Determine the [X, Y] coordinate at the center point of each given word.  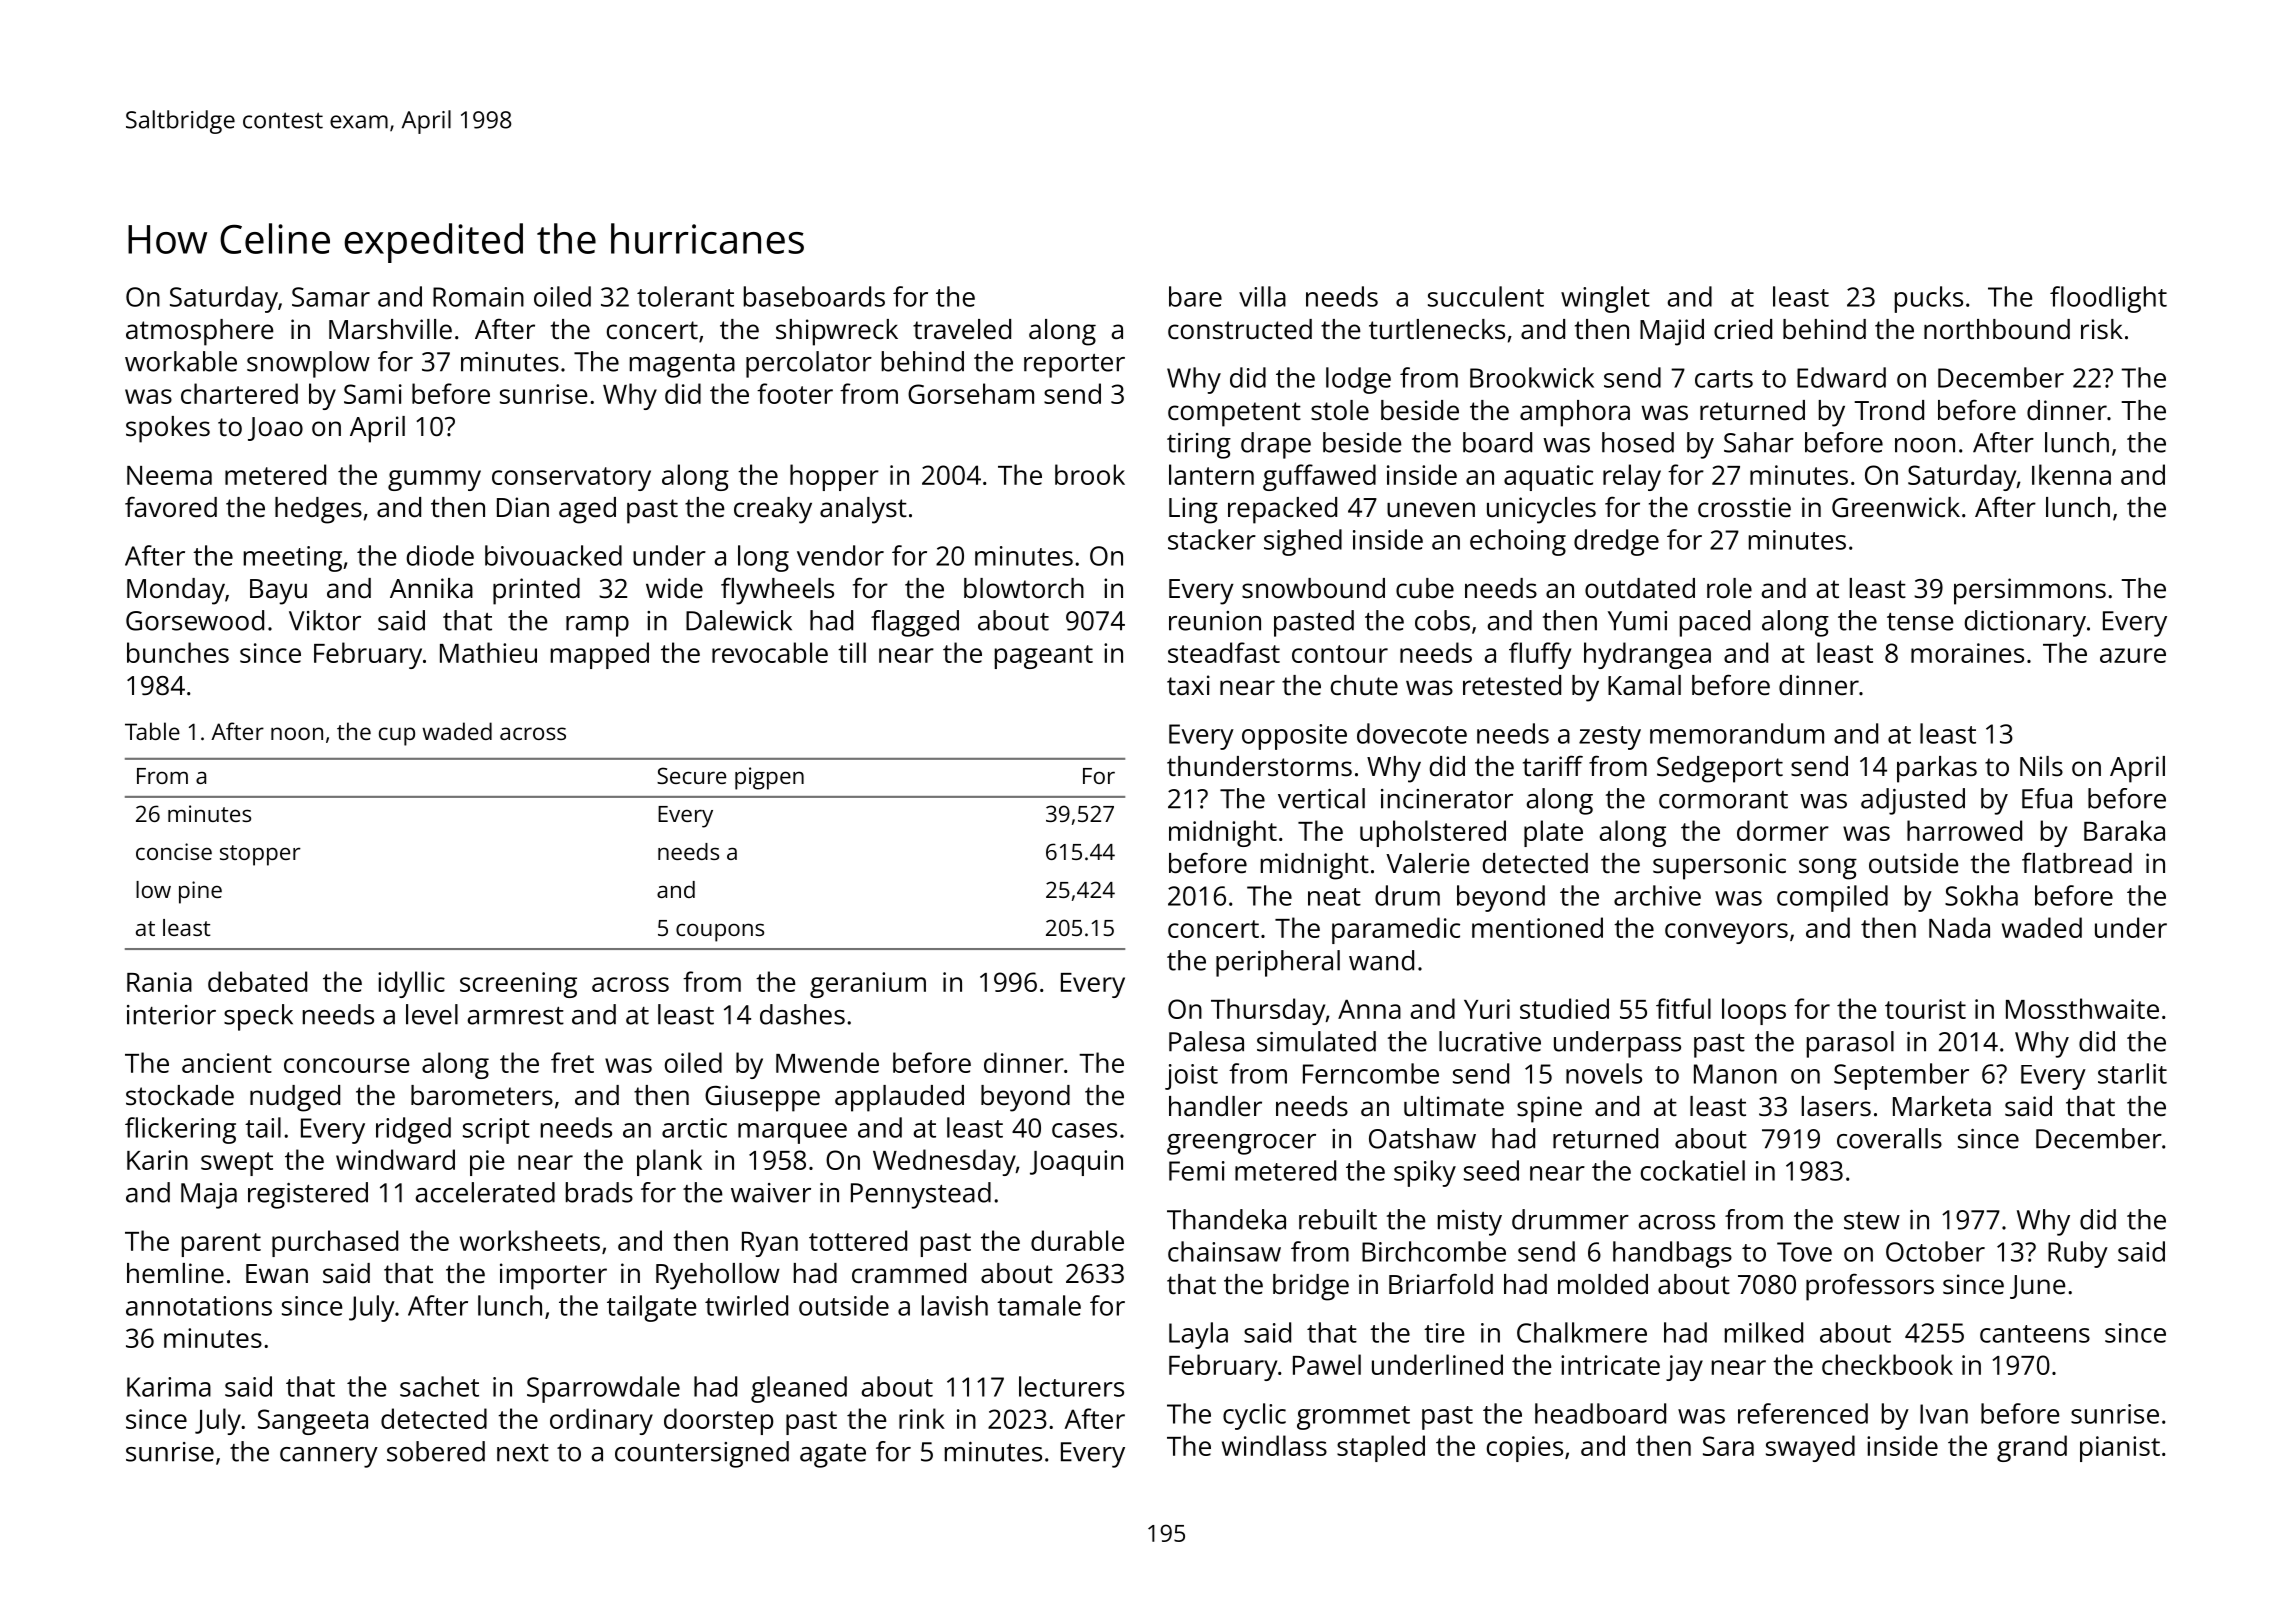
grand [2032, 1448]
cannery [329, 1457]
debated [257, 981]
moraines [1967, 653]
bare [1195, 296]
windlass [1274, 1445]
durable [1077, 1240]
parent [221, 1245]
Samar [331, 297]
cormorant [1723, 800]
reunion [1215, 621]
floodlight [2108, 299]
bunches [178, 652]
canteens [2035, 1334]
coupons [720, 932]
